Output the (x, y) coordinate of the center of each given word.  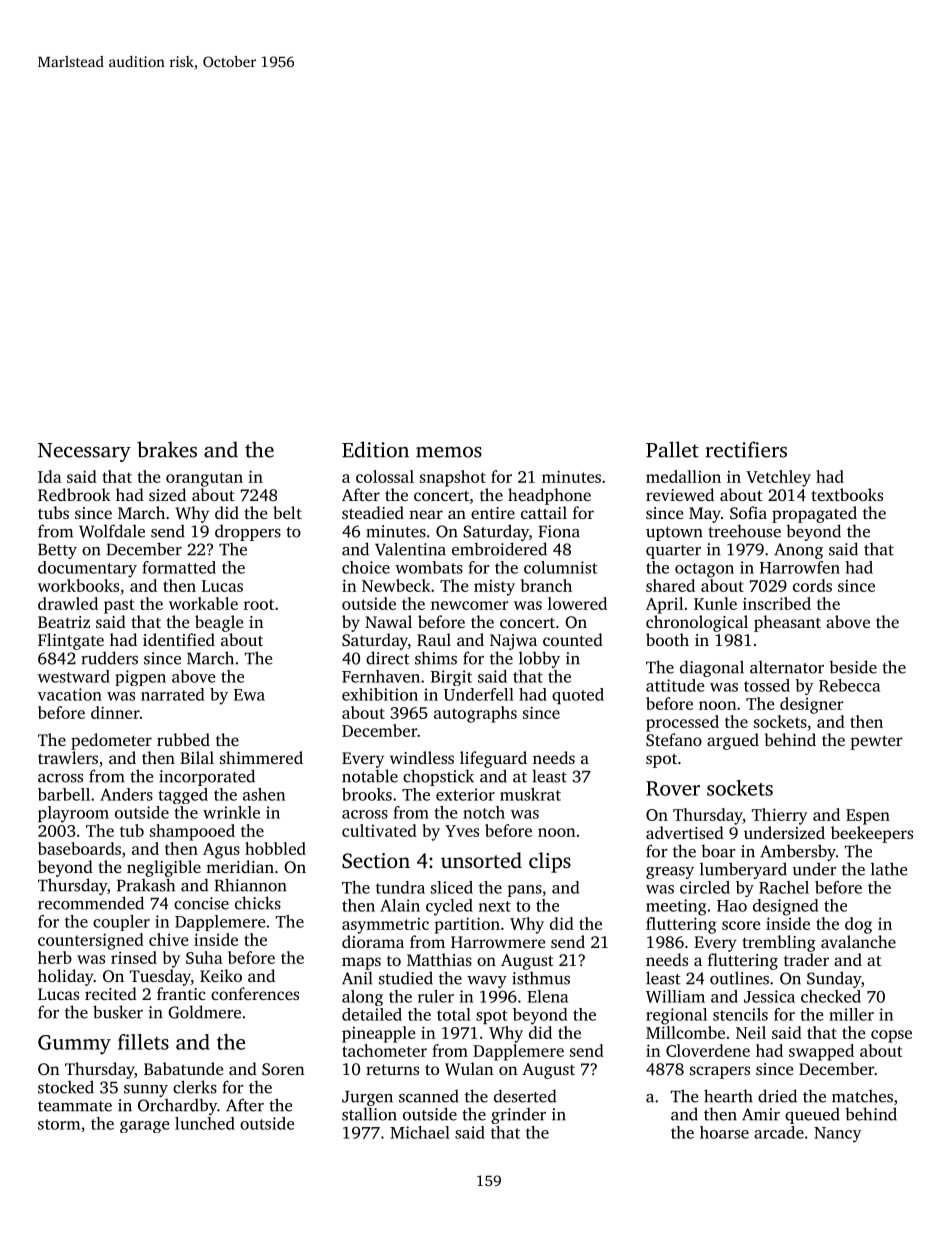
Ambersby (798, 852)
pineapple (379, 1034)
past (119, 606)
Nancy (838, 1135)
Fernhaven (381, 676)
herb (55, 957)
